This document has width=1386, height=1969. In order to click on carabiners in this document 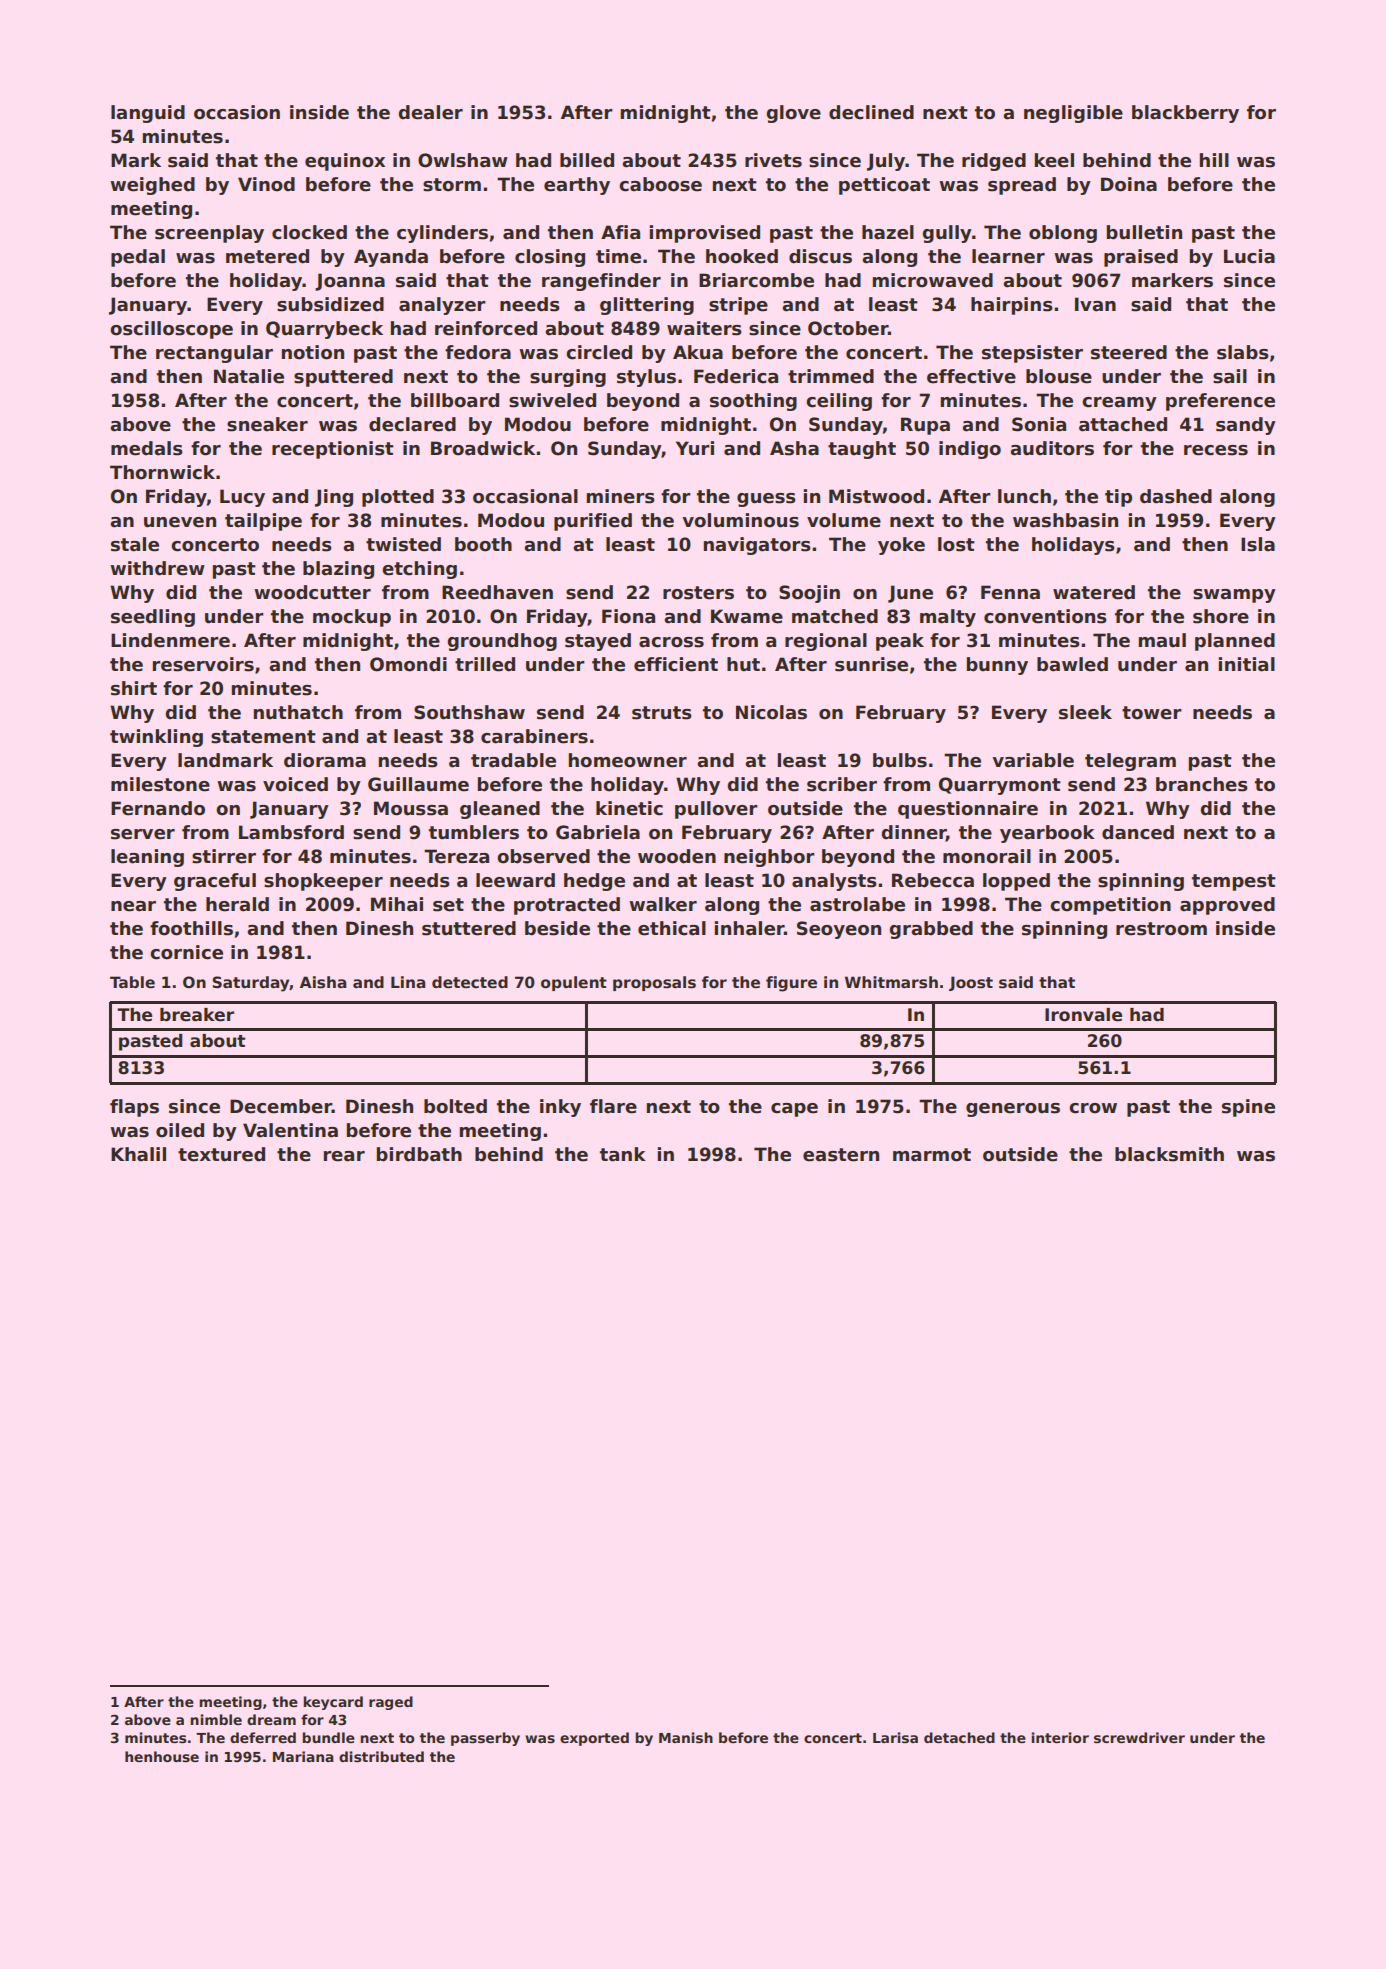, I will do `click(534, 736)`.
